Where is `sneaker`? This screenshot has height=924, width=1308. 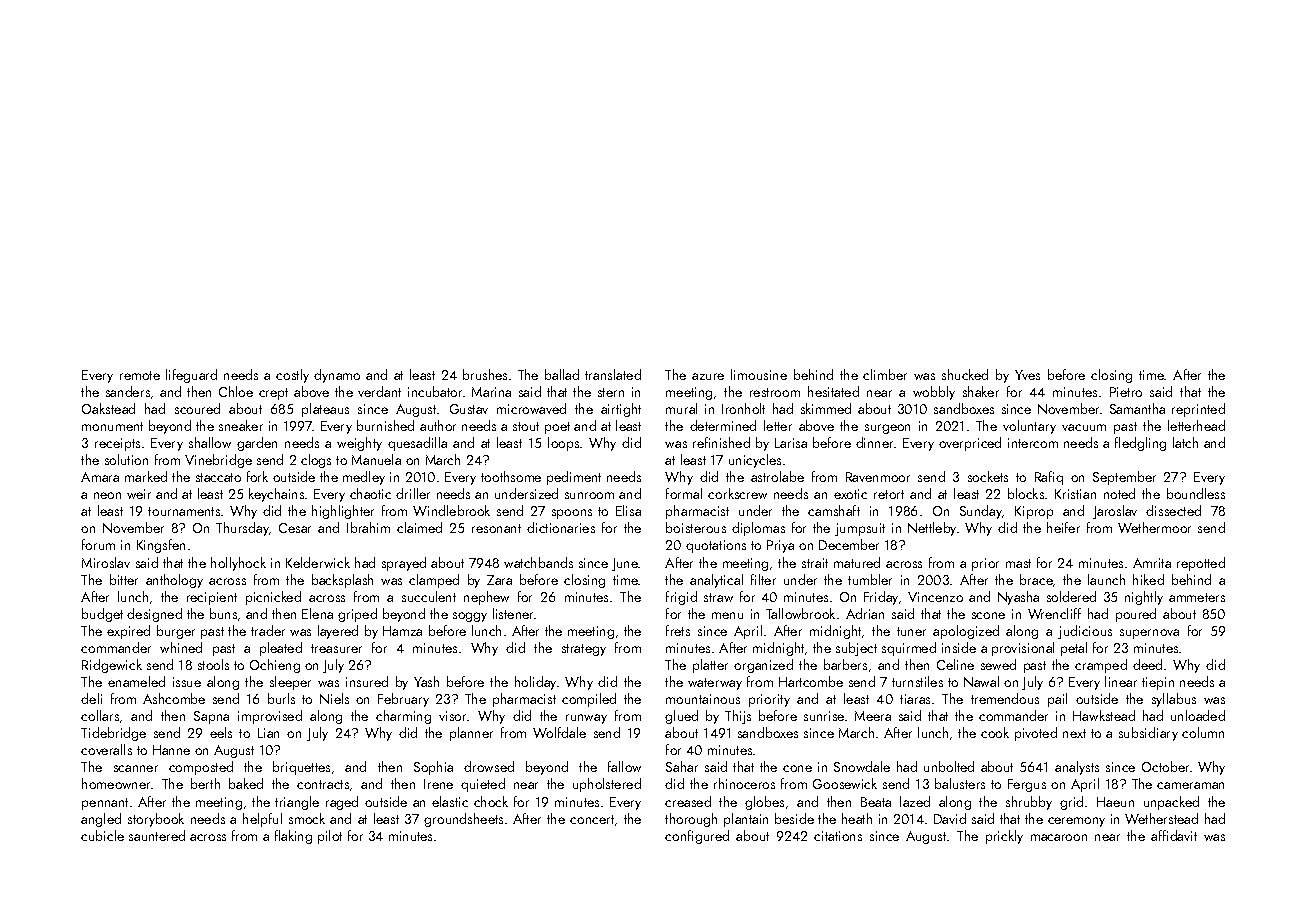 sneaker is located at coordinates (241, 425).
